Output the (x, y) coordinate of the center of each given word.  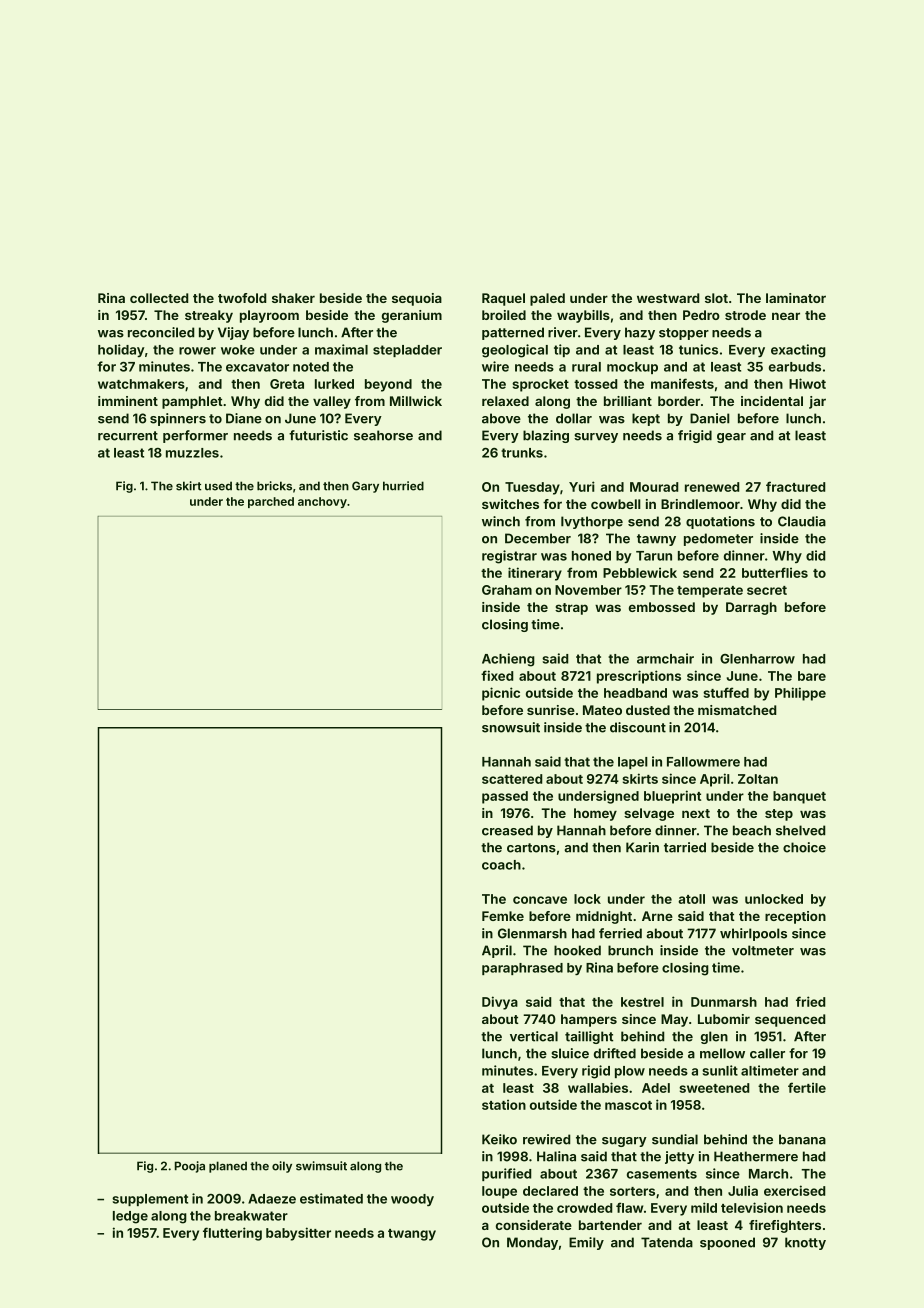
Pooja (190, 1167)
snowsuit (511, 727)
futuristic (318, 435)
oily (282, 1167)
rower (197, 351)
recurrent (128, 436)
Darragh (751, 608)
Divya (500, 1003)
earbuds (795, 367)
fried (810, 1001)
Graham (507, 590)
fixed (497, 675)
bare (812, 676)
